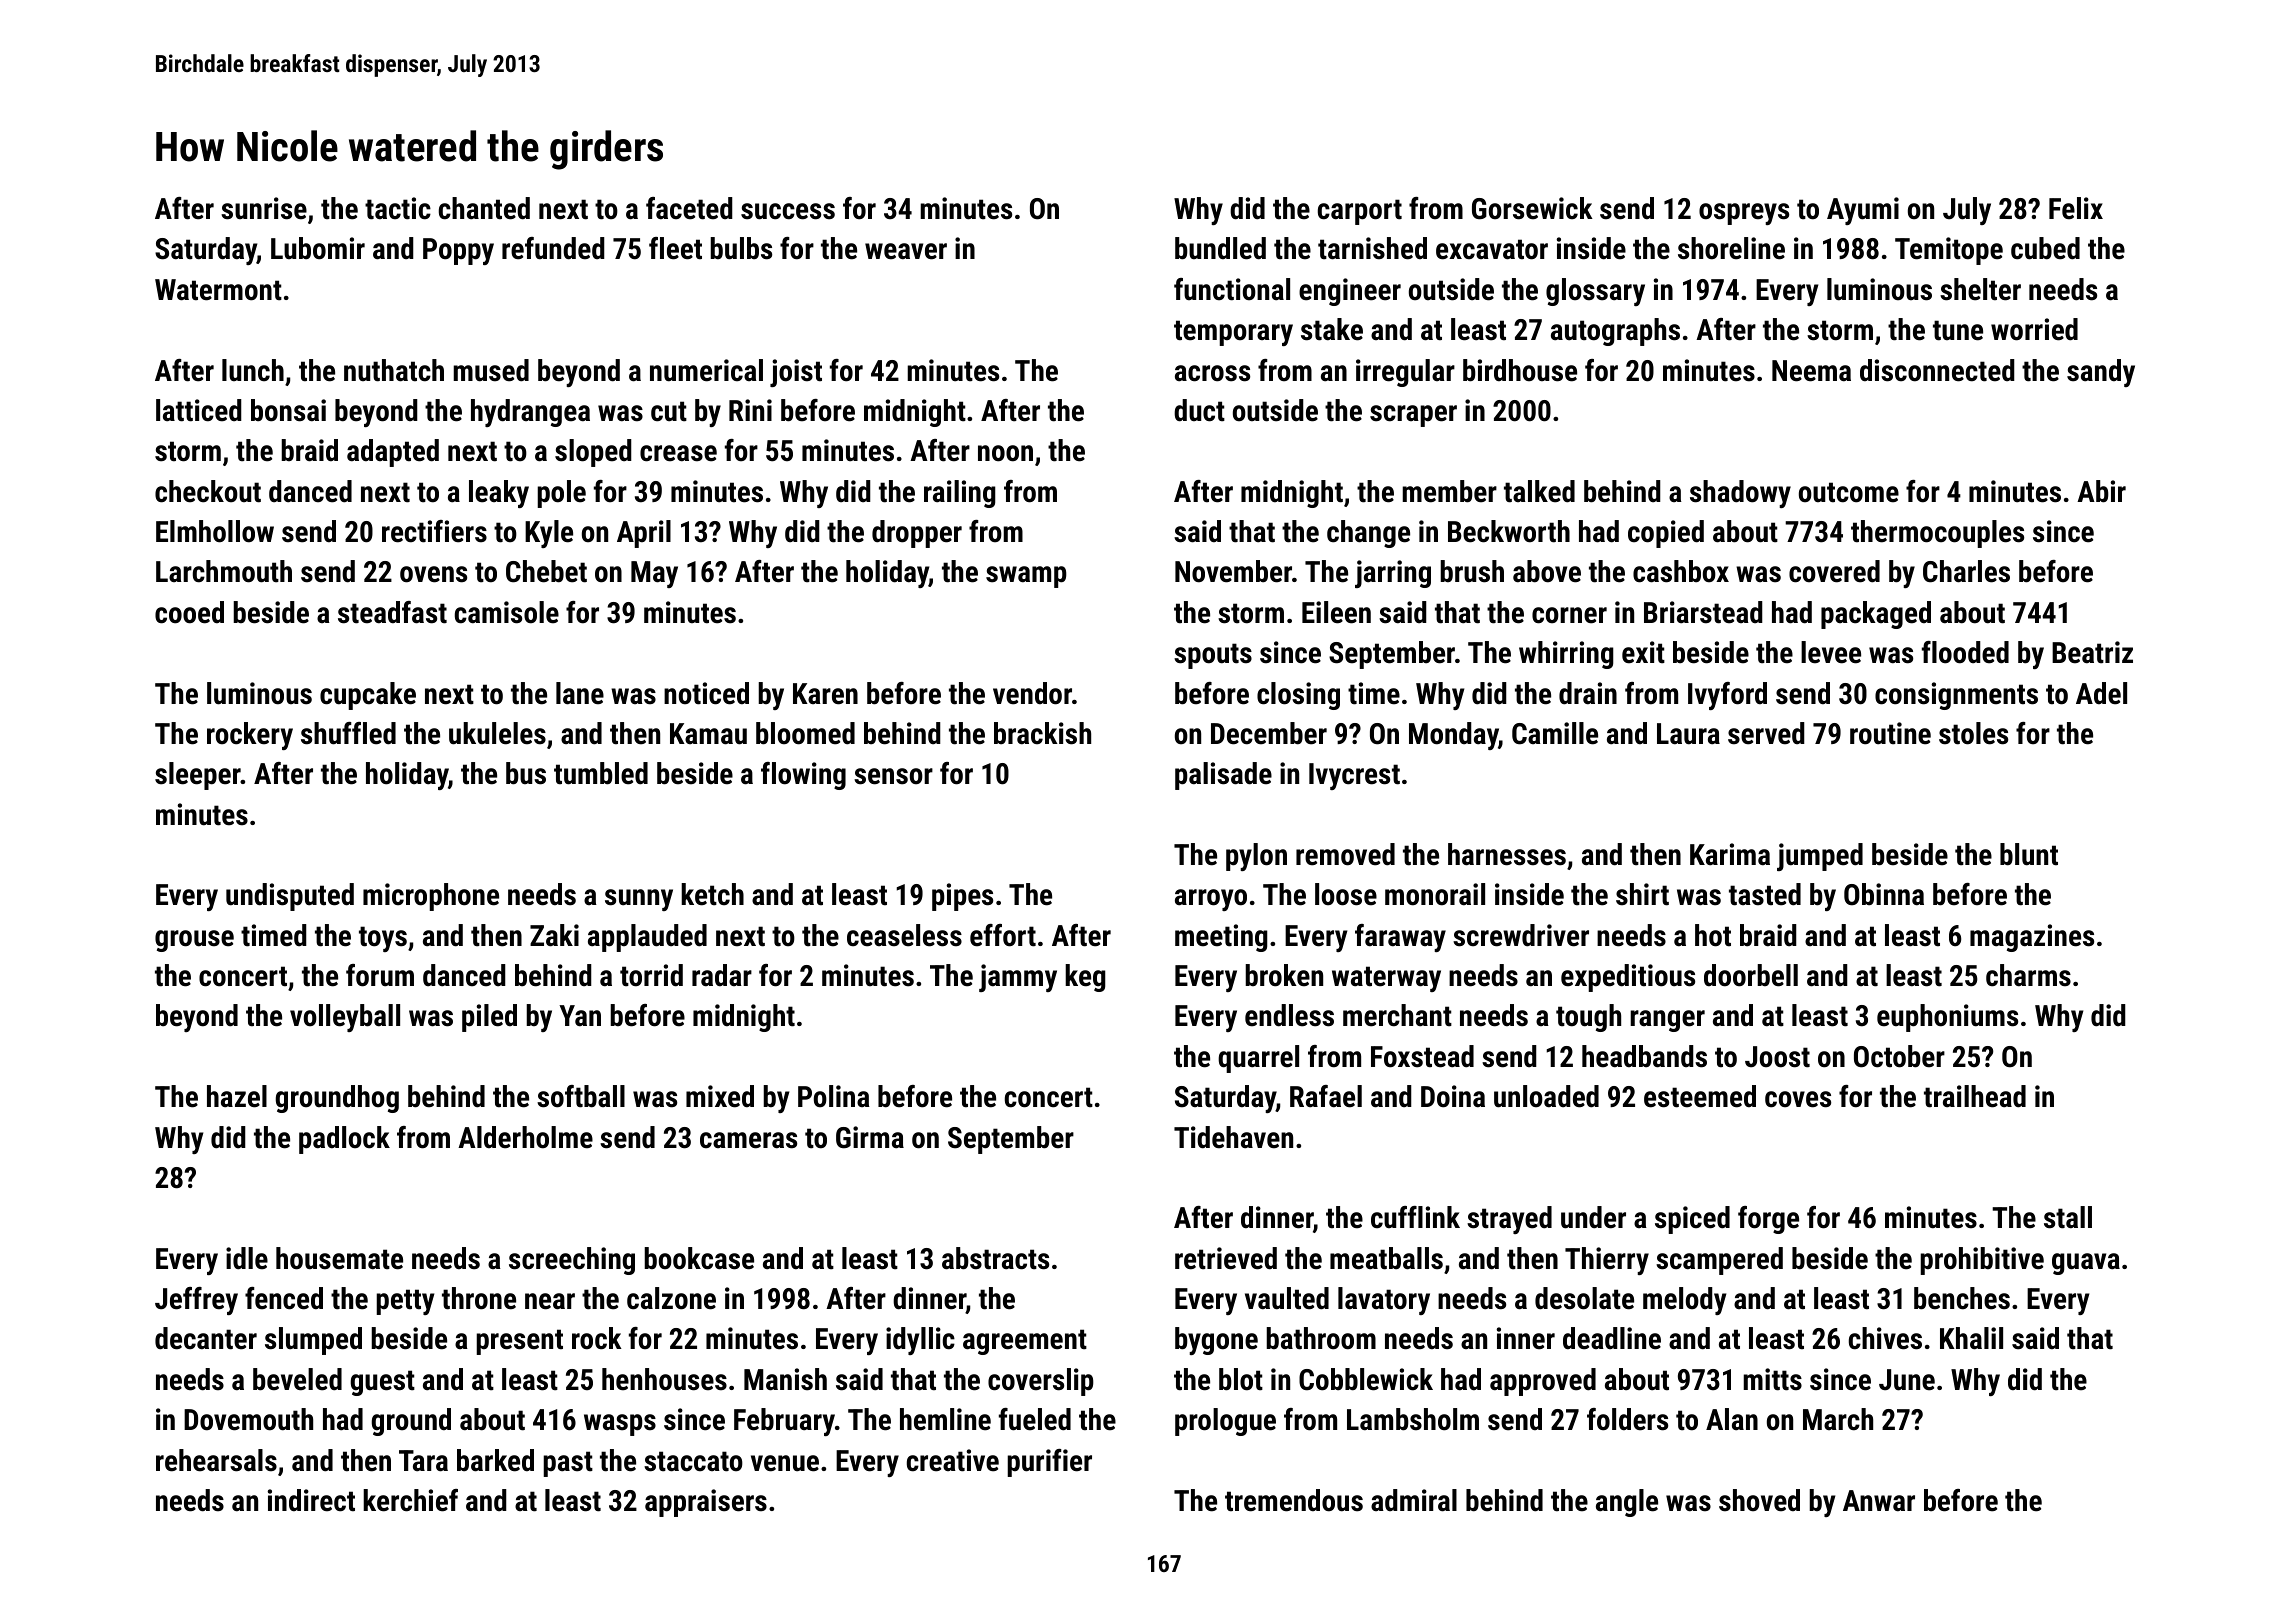 The height and width of the screenshot is (1620, 2292). Describe the element at coordinates (2028, 975) in the screenshot. I see `charms` at that location.
